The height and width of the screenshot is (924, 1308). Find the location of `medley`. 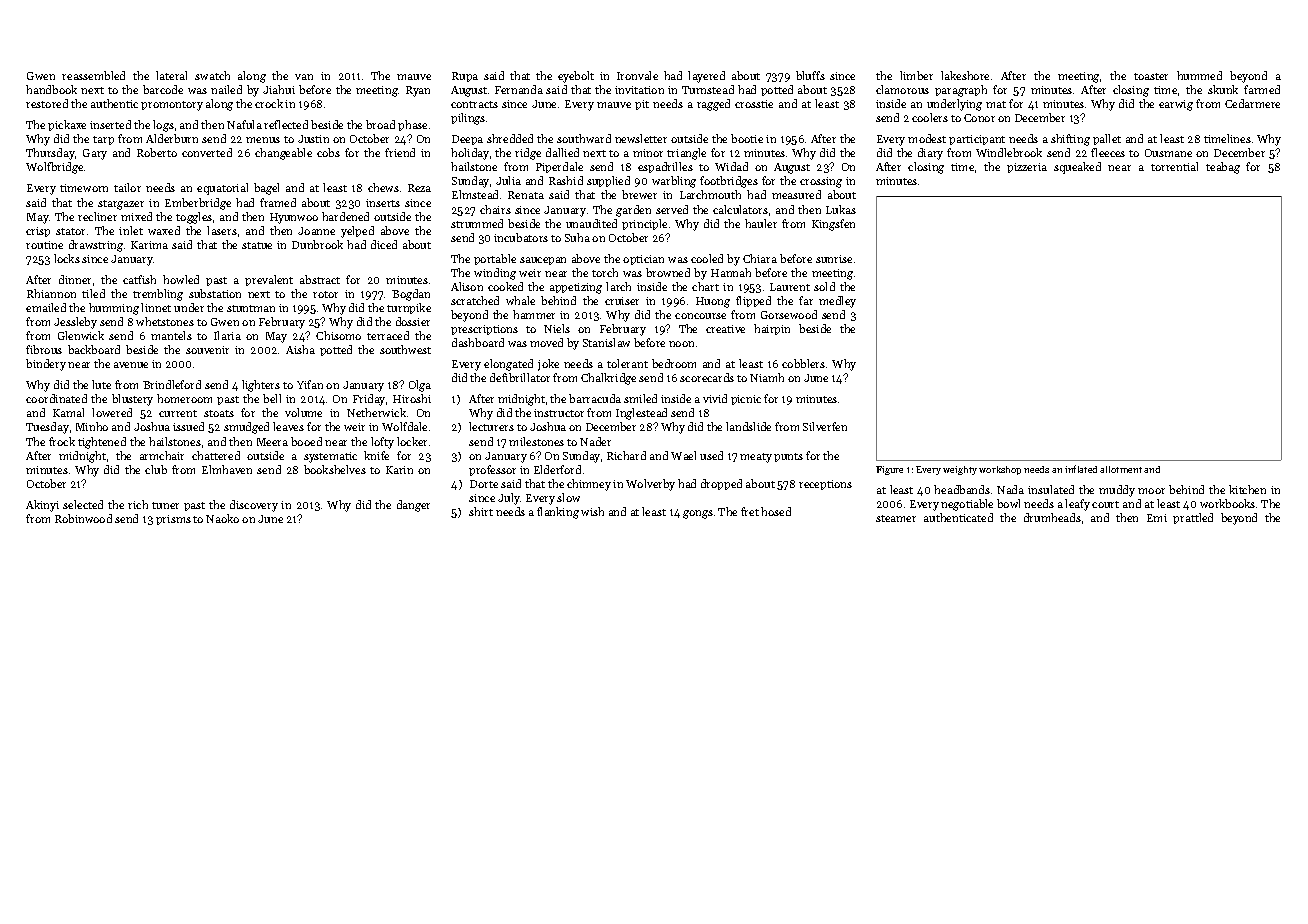

medley is located at coordinates (837, 302).
